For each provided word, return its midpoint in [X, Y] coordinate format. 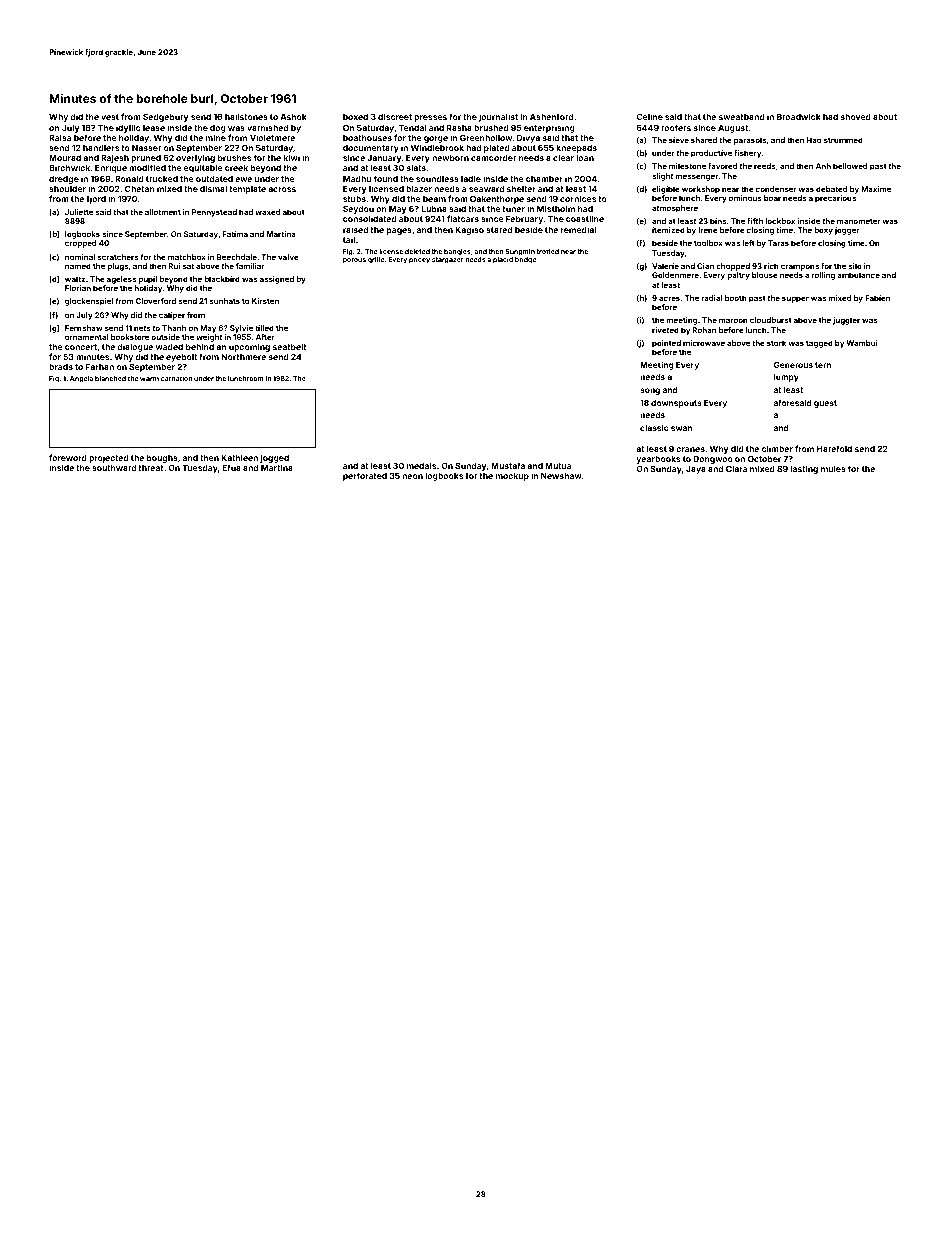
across [282, 189]
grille [376, 260]
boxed [355, 117]
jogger [847, 231]
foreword [68, 457]
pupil [147, 280]
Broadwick [799, 116]
